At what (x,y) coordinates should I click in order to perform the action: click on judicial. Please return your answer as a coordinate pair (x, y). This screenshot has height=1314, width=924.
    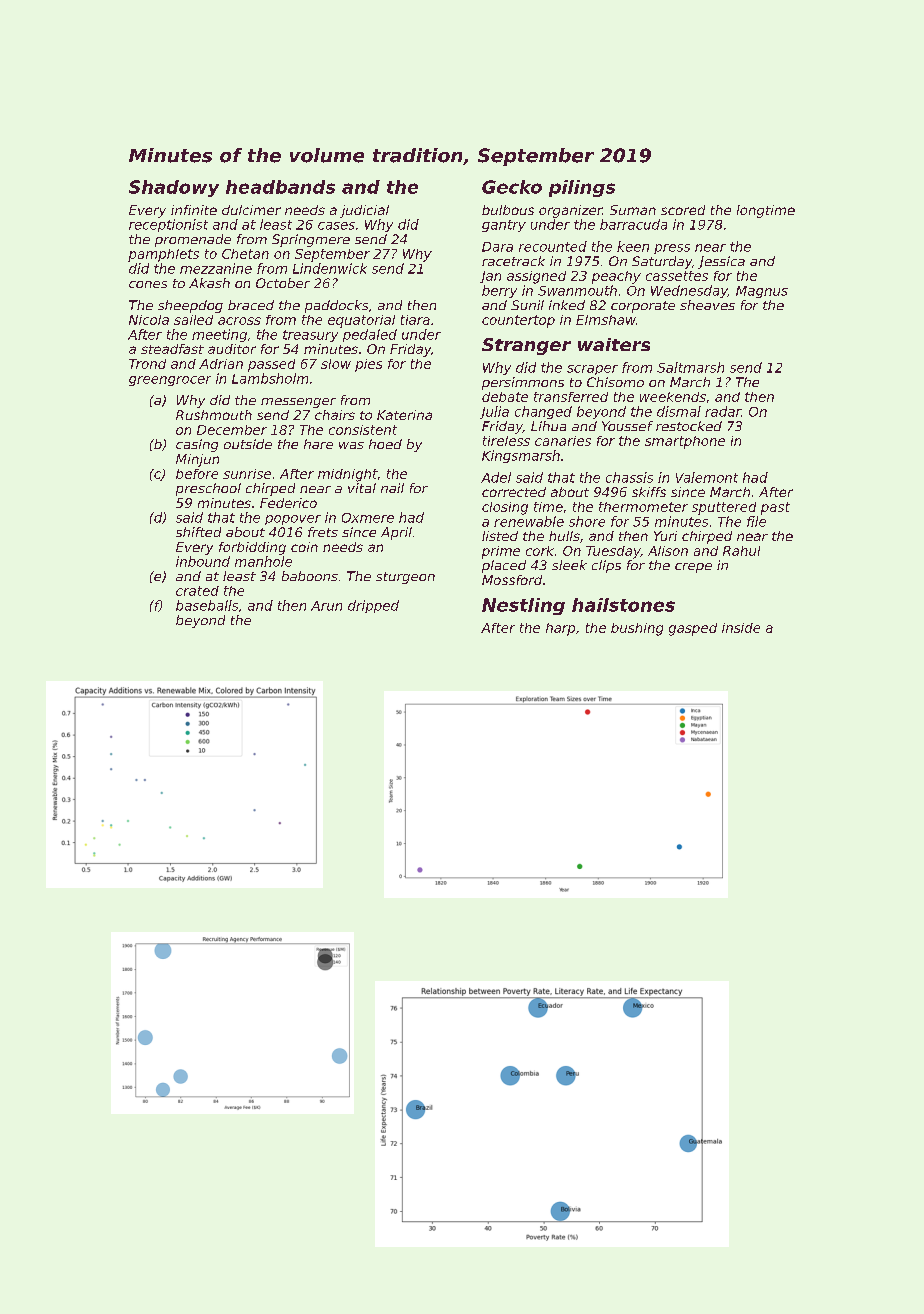
    Looking at the image, I should click on (364, 211).
